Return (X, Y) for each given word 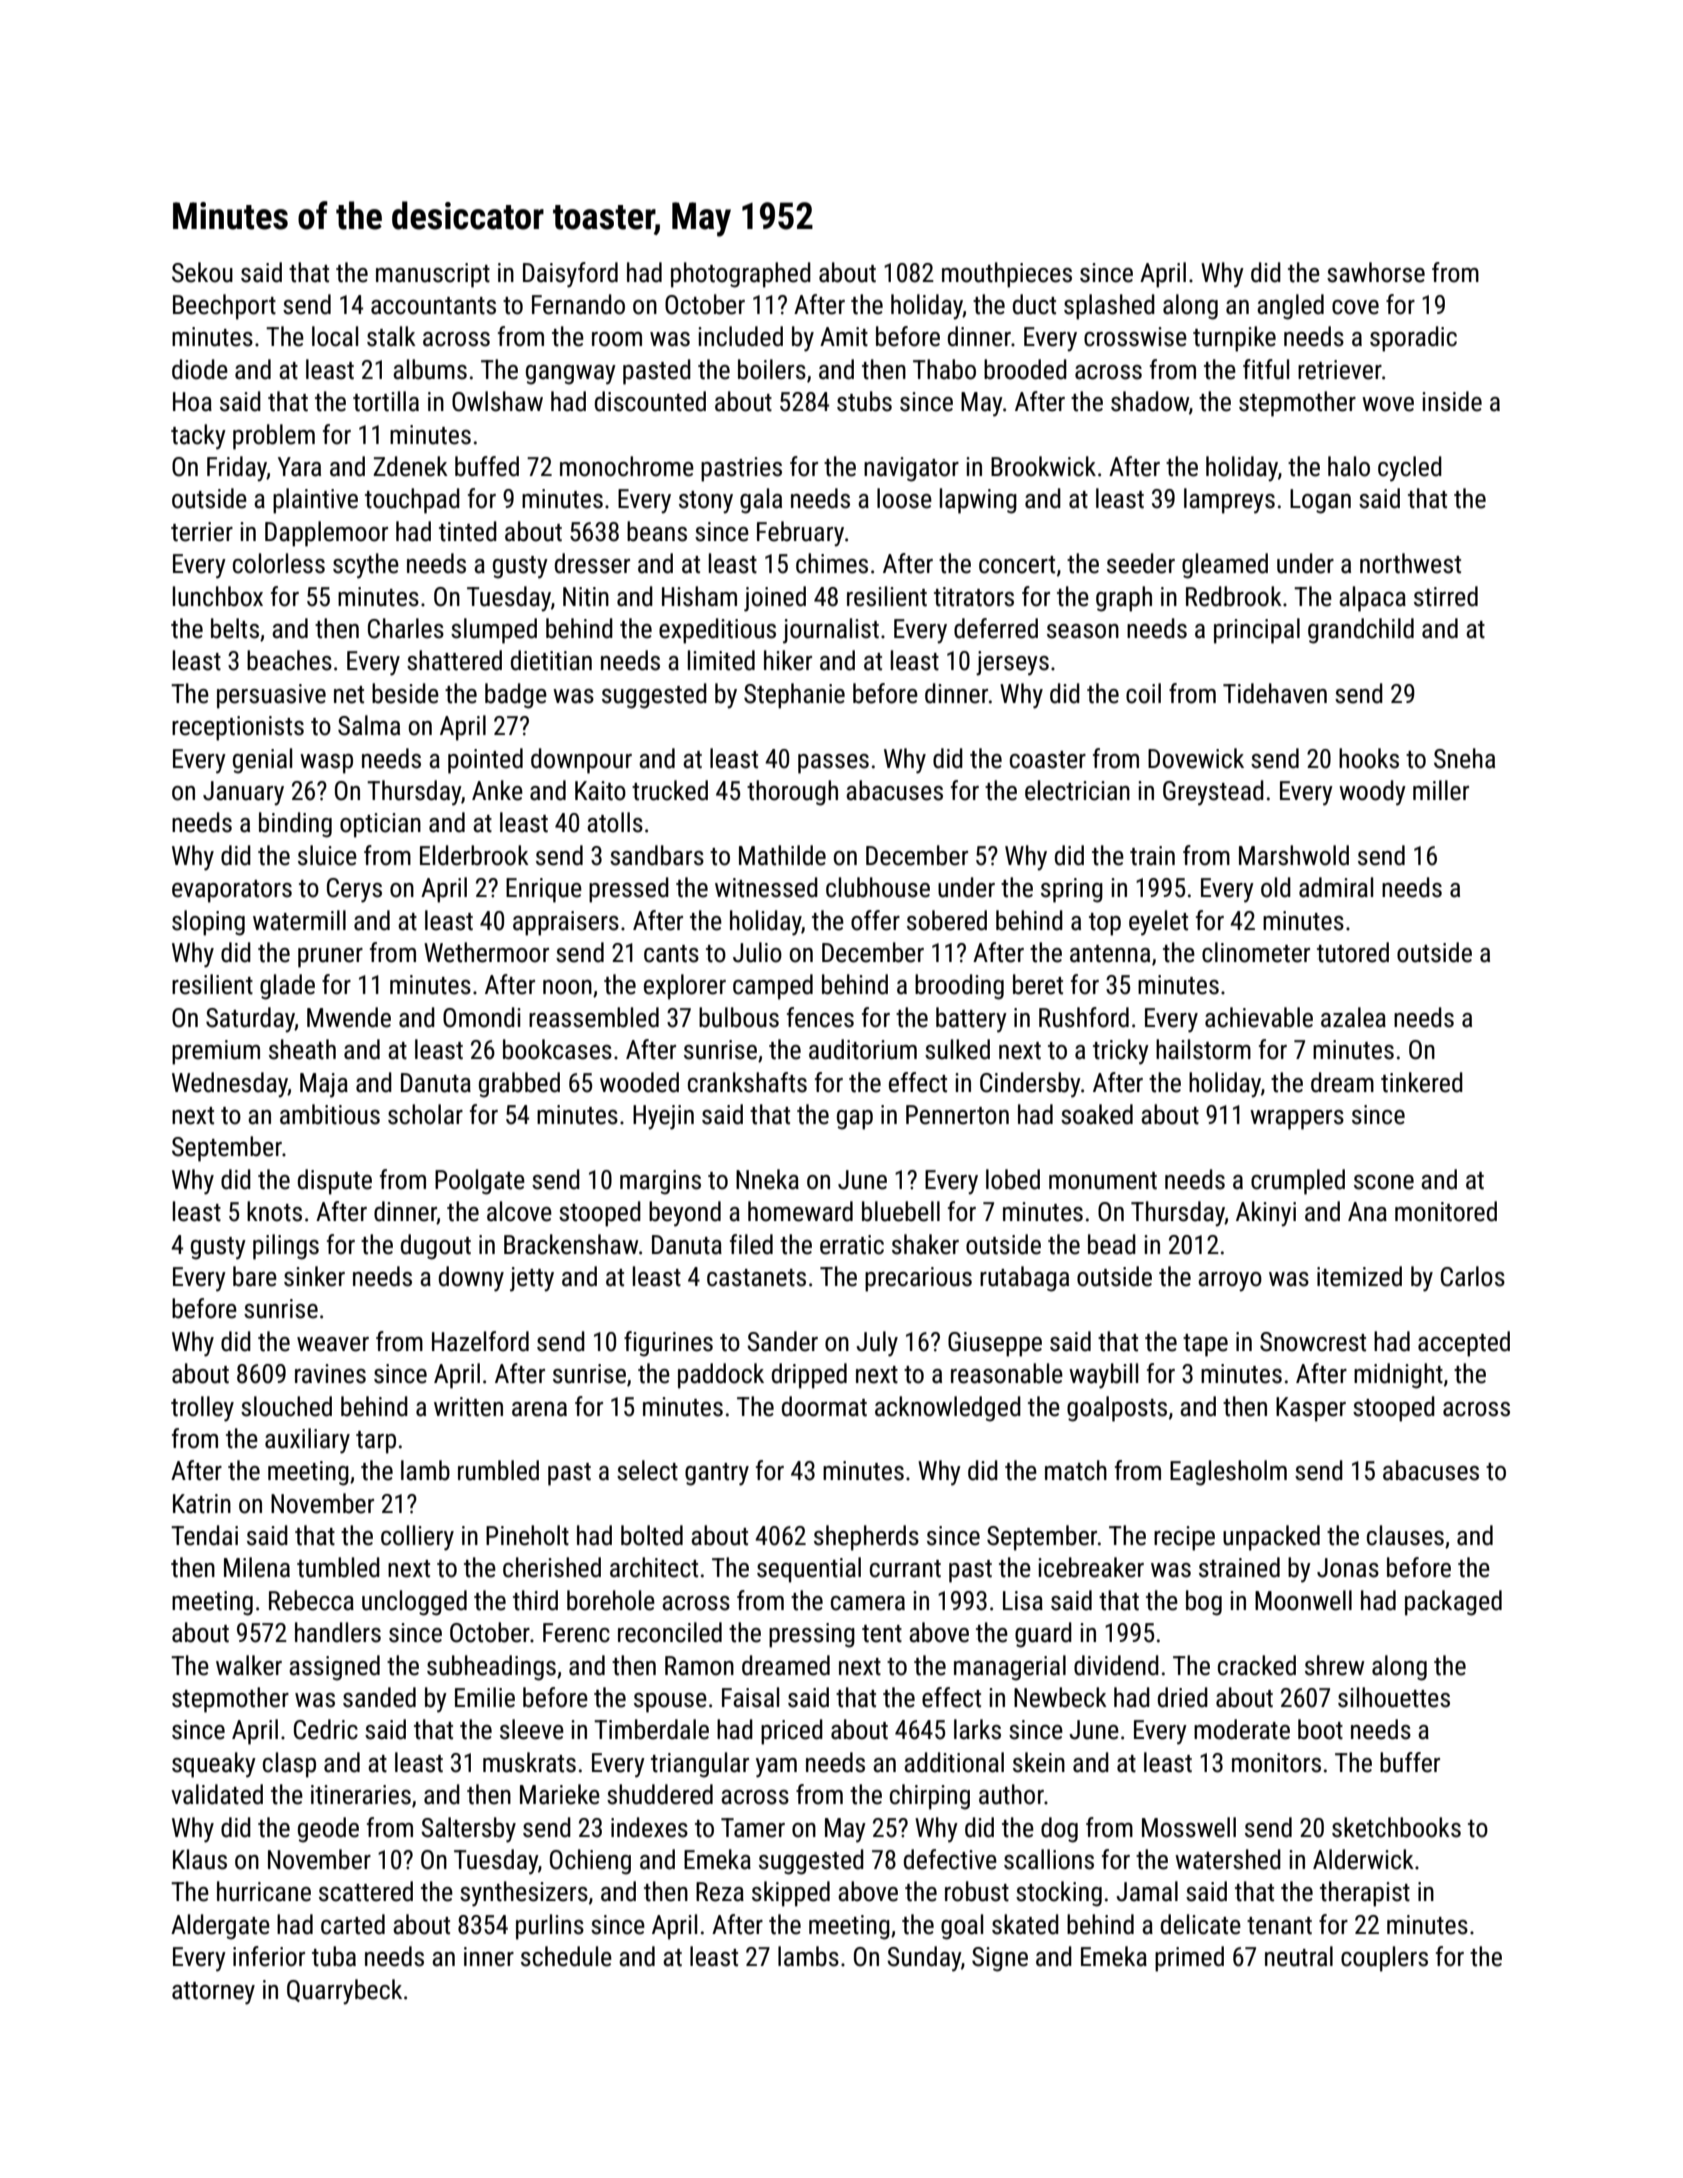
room (617, 339)
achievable (1259, 1017)
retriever (1340, 370)
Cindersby (1030, 1085)
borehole (611, 1600)
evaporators (232, 891)
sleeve (532, 1729)
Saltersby (468, 1830)
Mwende (349, 1017)
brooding (959, 987)
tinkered (1422, 1082)
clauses (1405, 1535)
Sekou (202, 272)
